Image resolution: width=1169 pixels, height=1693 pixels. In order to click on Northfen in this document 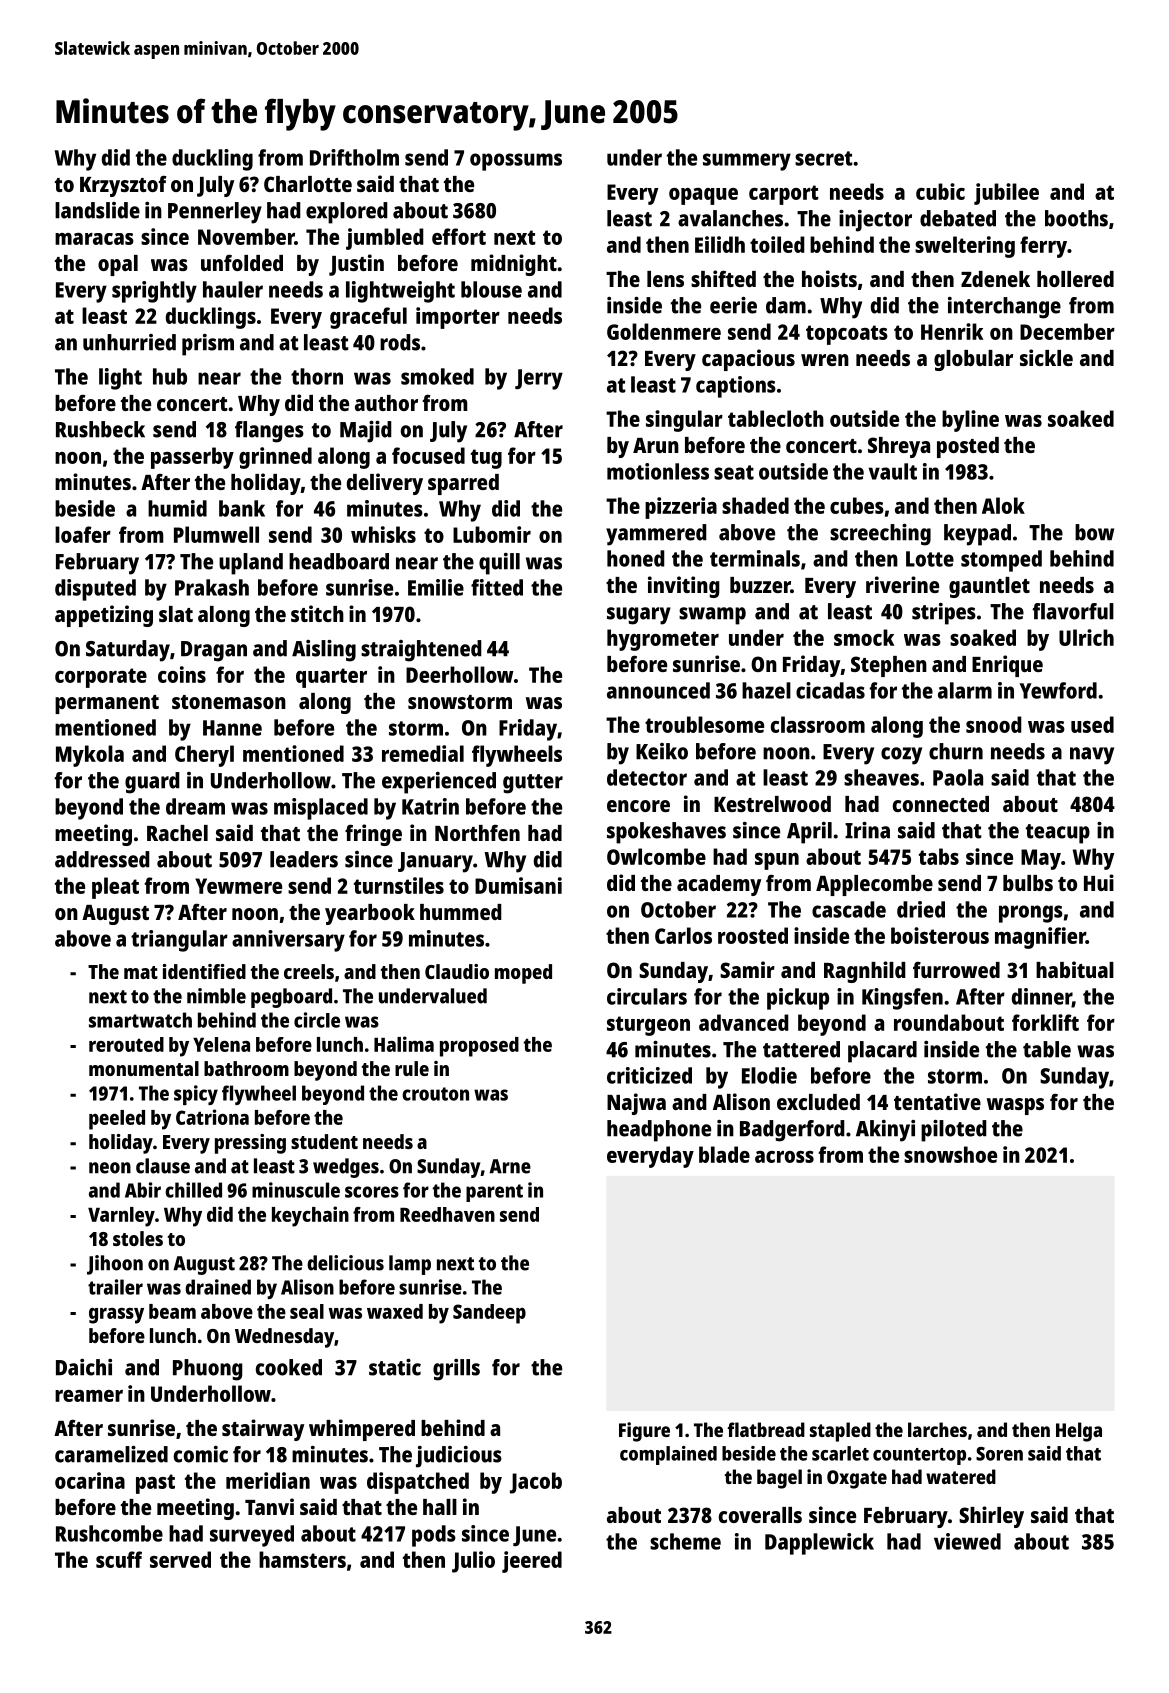, I will do `click(477, 833)`.
